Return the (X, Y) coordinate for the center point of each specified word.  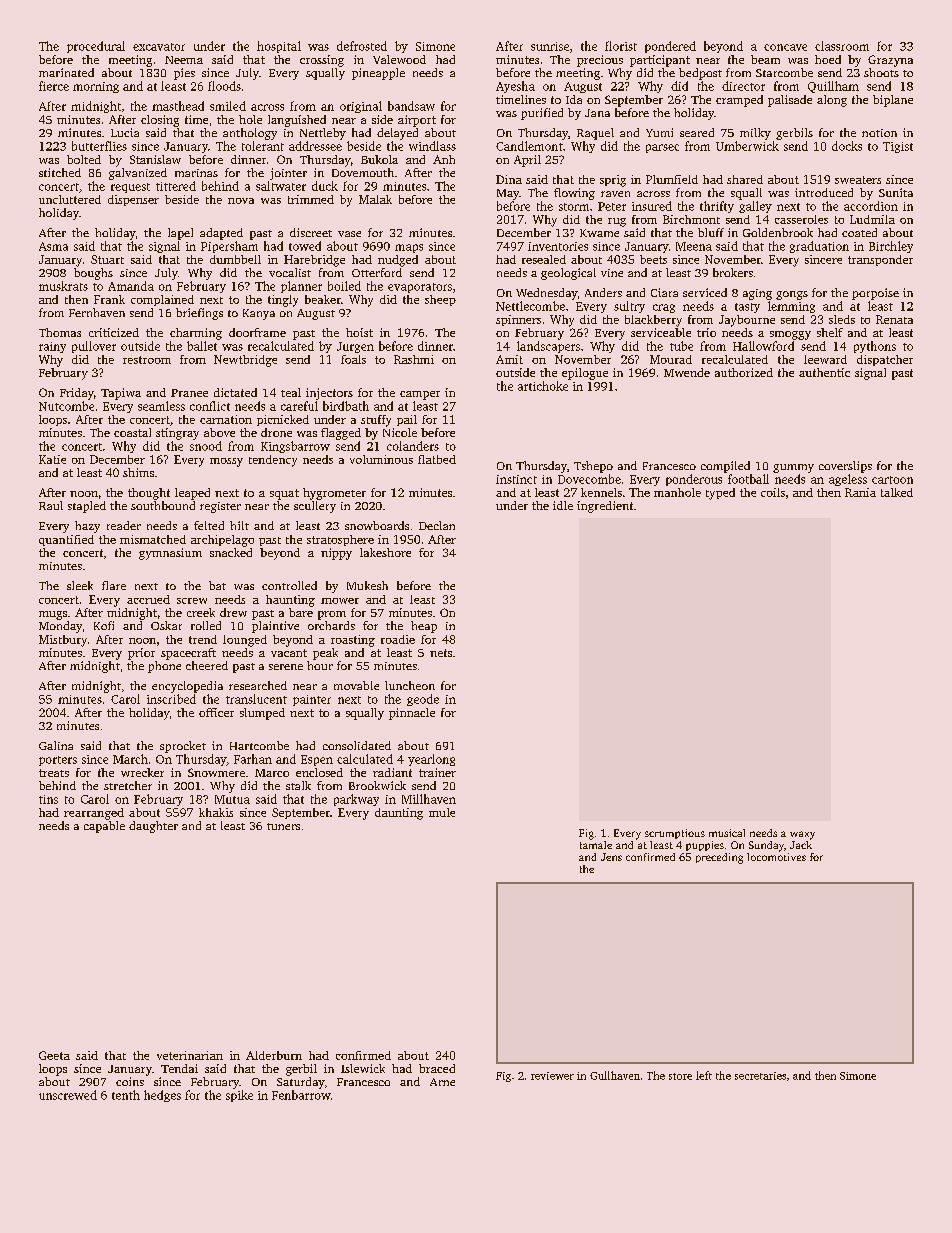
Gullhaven (615, 1075)
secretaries (760, 1076)
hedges (162, 1096)
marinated (66, 72)
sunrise (550, 46)
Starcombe (784, 72)
